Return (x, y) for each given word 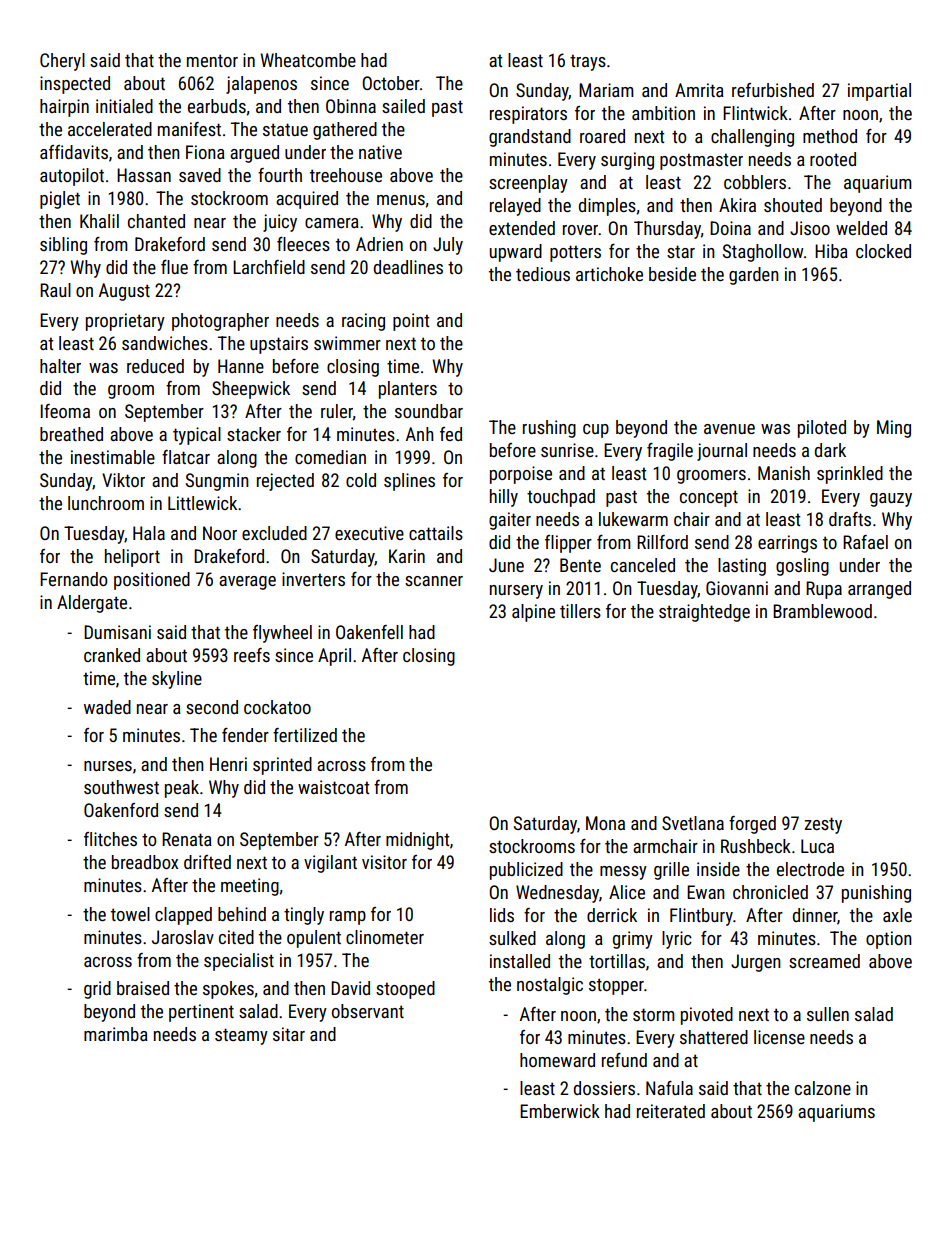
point (411, 322)
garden (754, 276)
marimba (116, 1034)
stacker (254, 434)
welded (861, 228)
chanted (156, 221)
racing (363, 322)
